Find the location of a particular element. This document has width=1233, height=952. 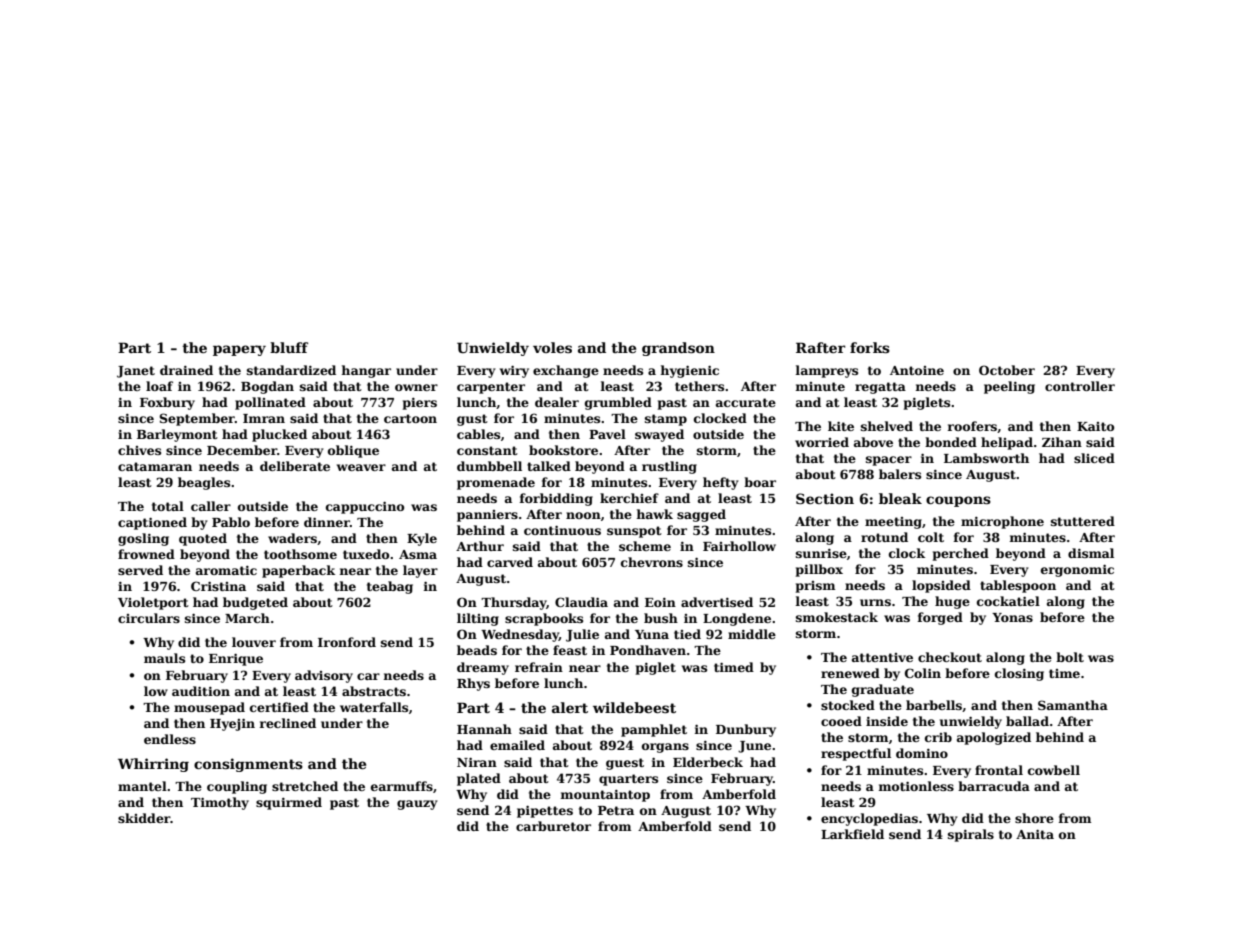

domino is located at coordinates (922, 753).
